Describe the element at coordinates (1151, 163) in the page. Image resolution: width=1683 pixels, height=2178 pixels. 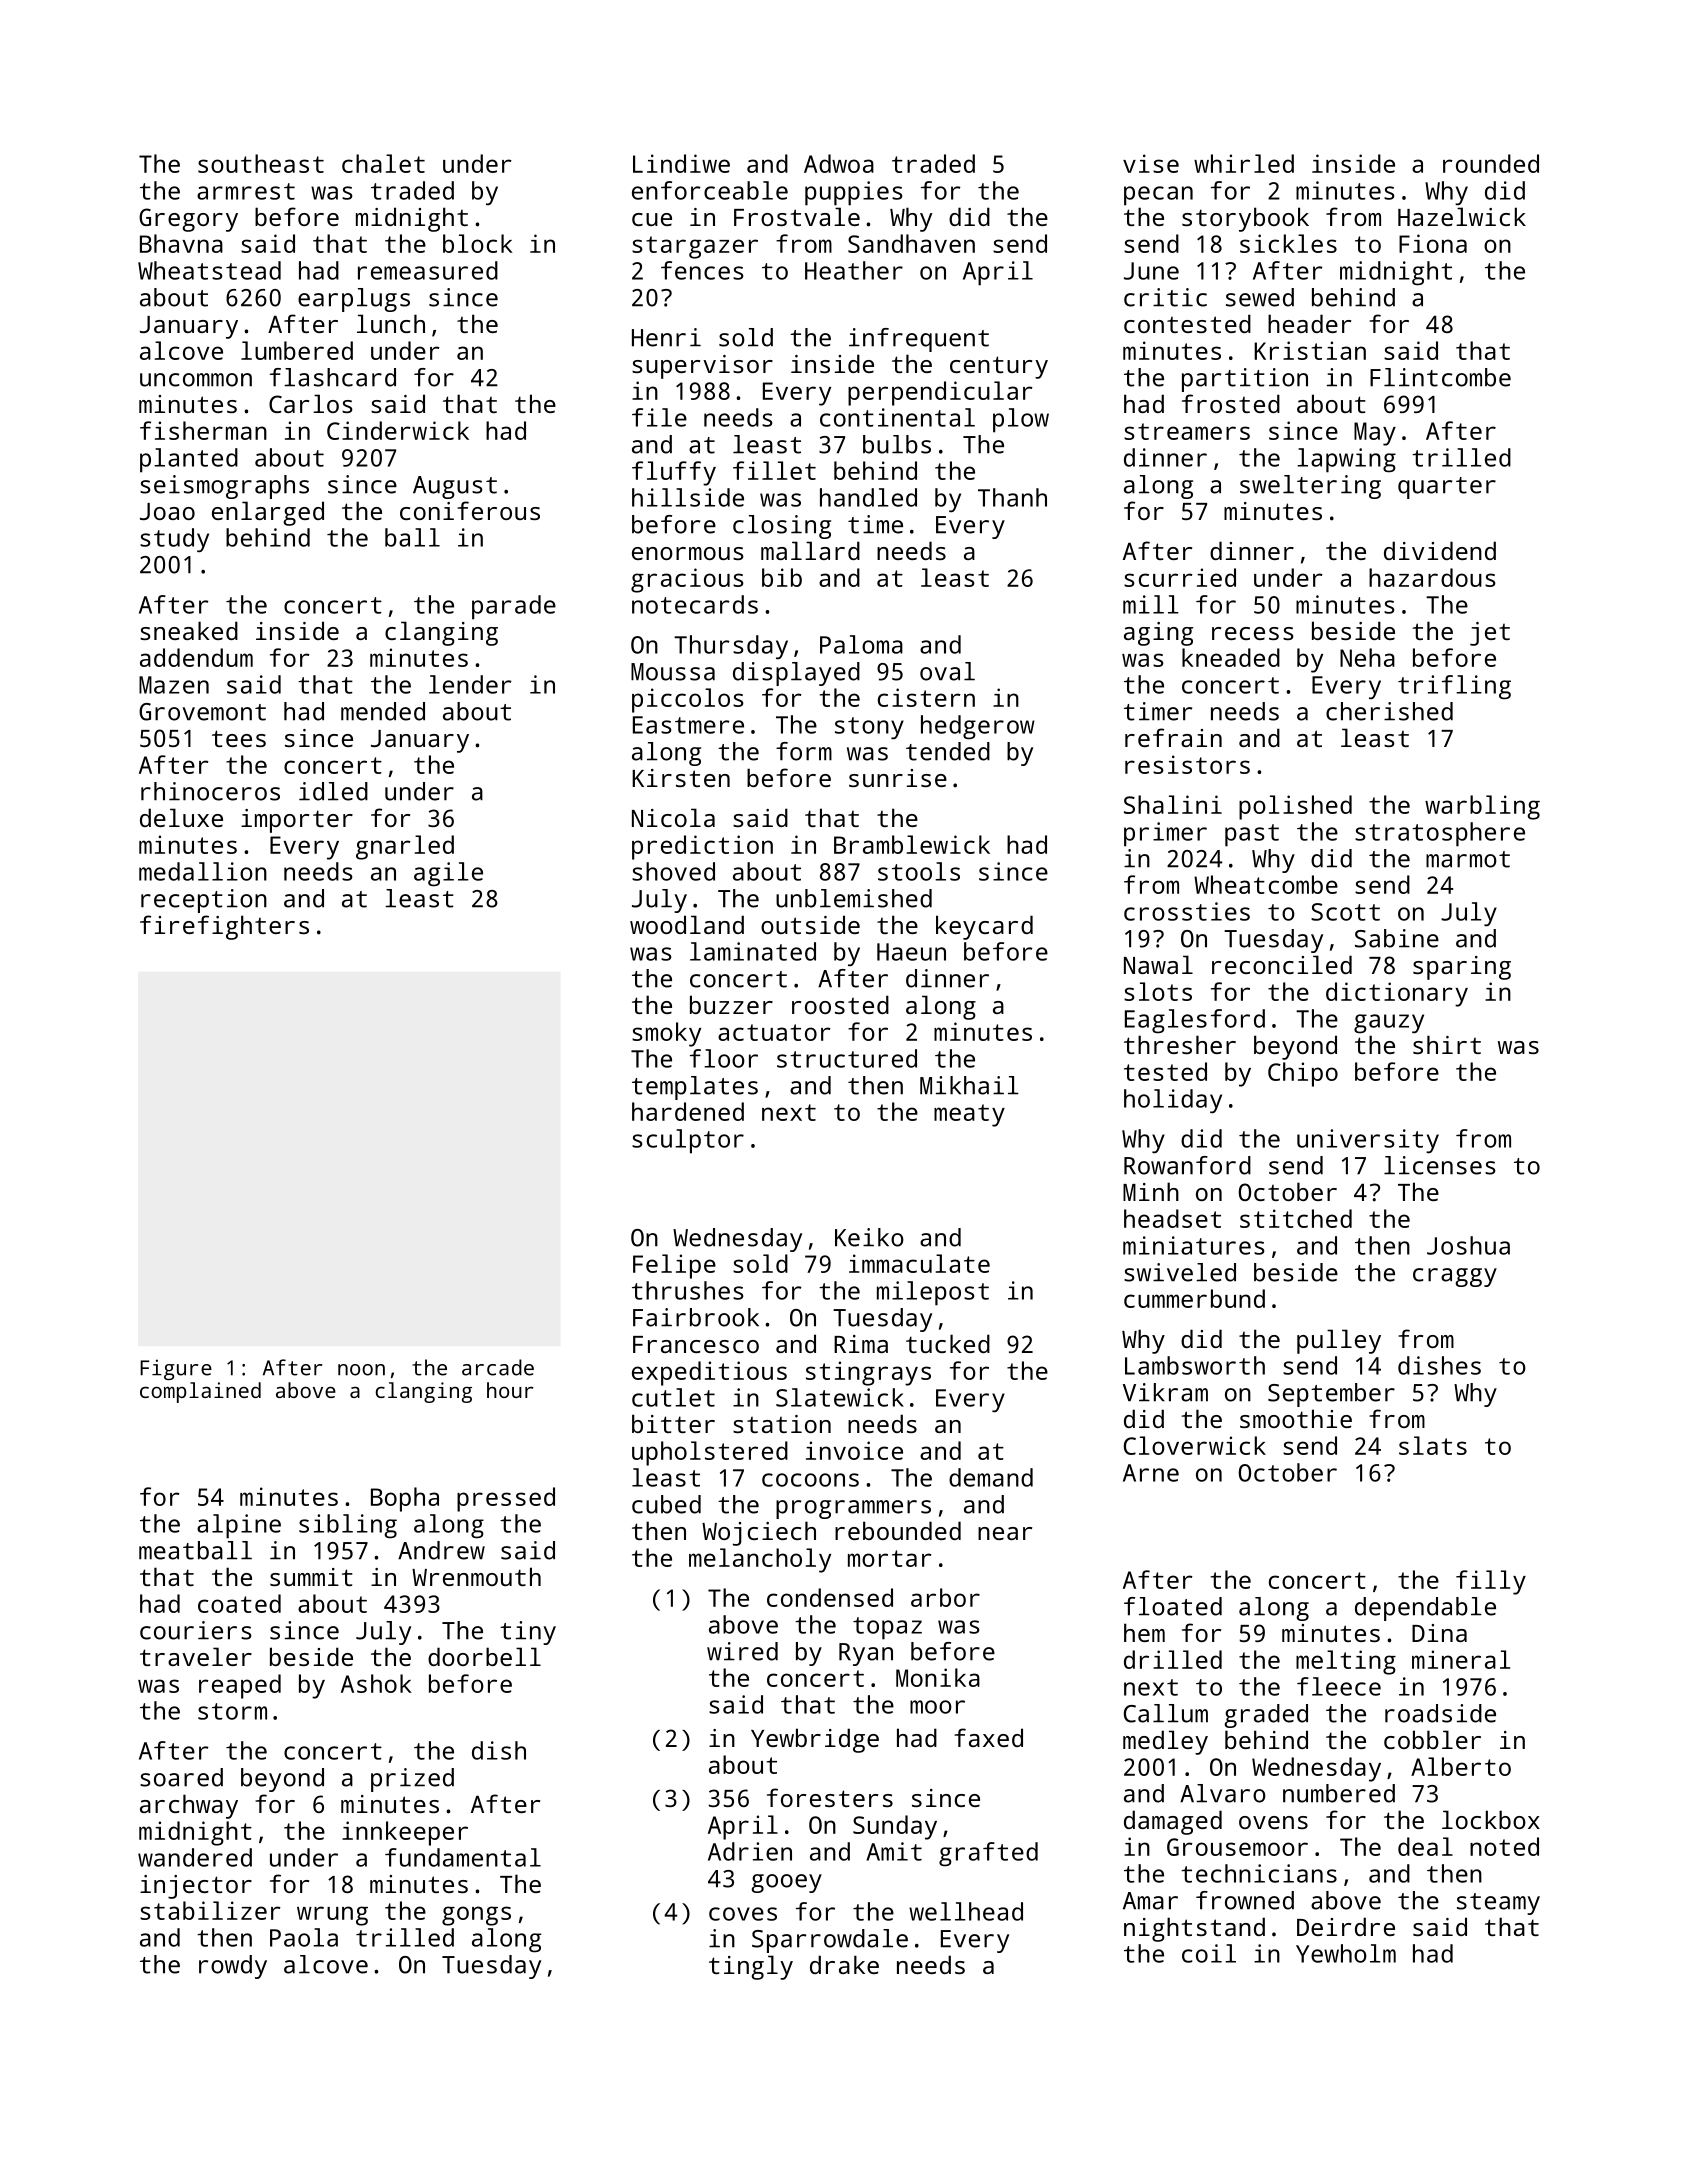
I see `vise` at that location.
